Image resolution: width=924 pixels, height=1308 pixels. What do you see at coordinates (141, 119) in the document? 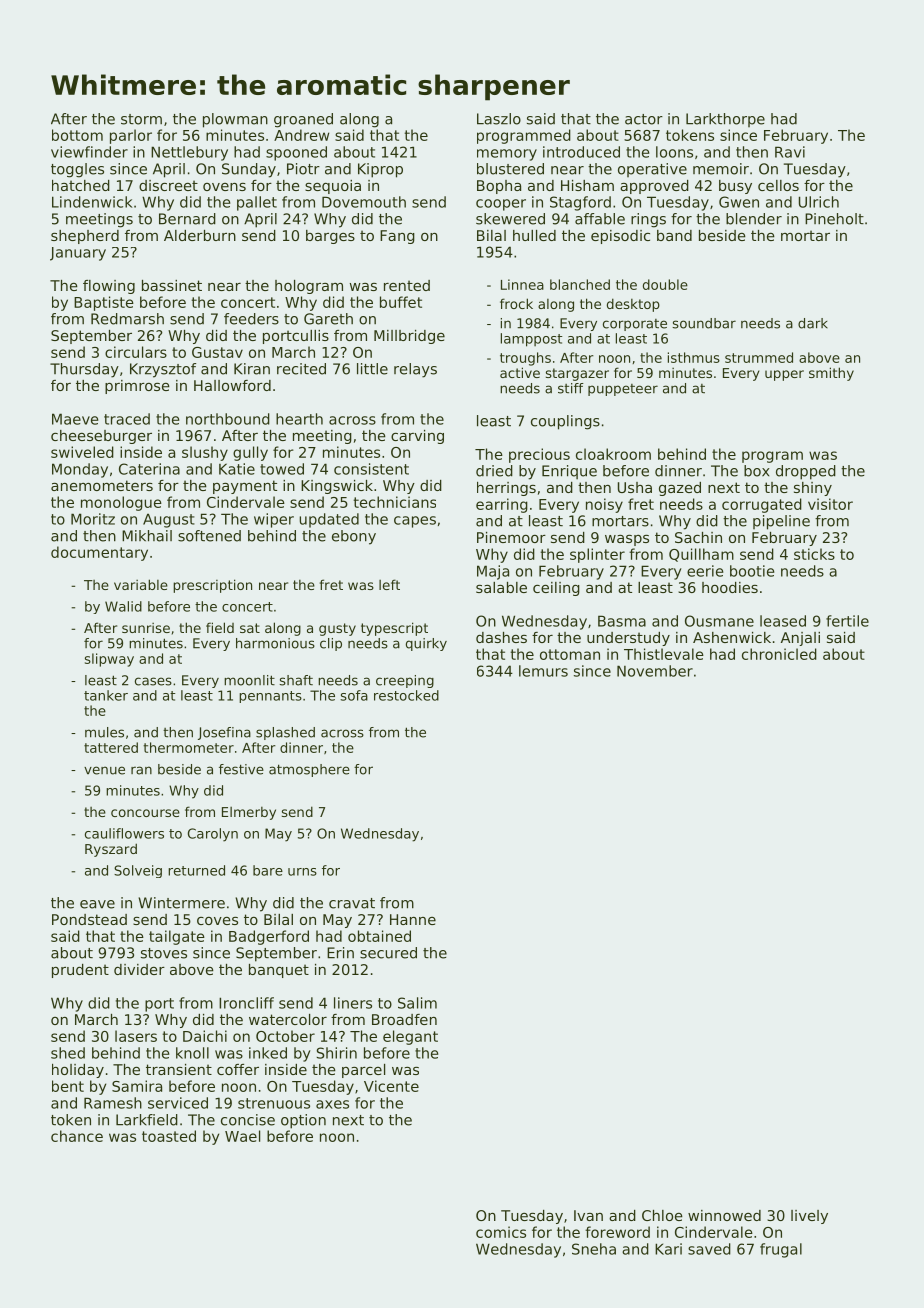
I see `storm` at bounding box center [141, 119].
